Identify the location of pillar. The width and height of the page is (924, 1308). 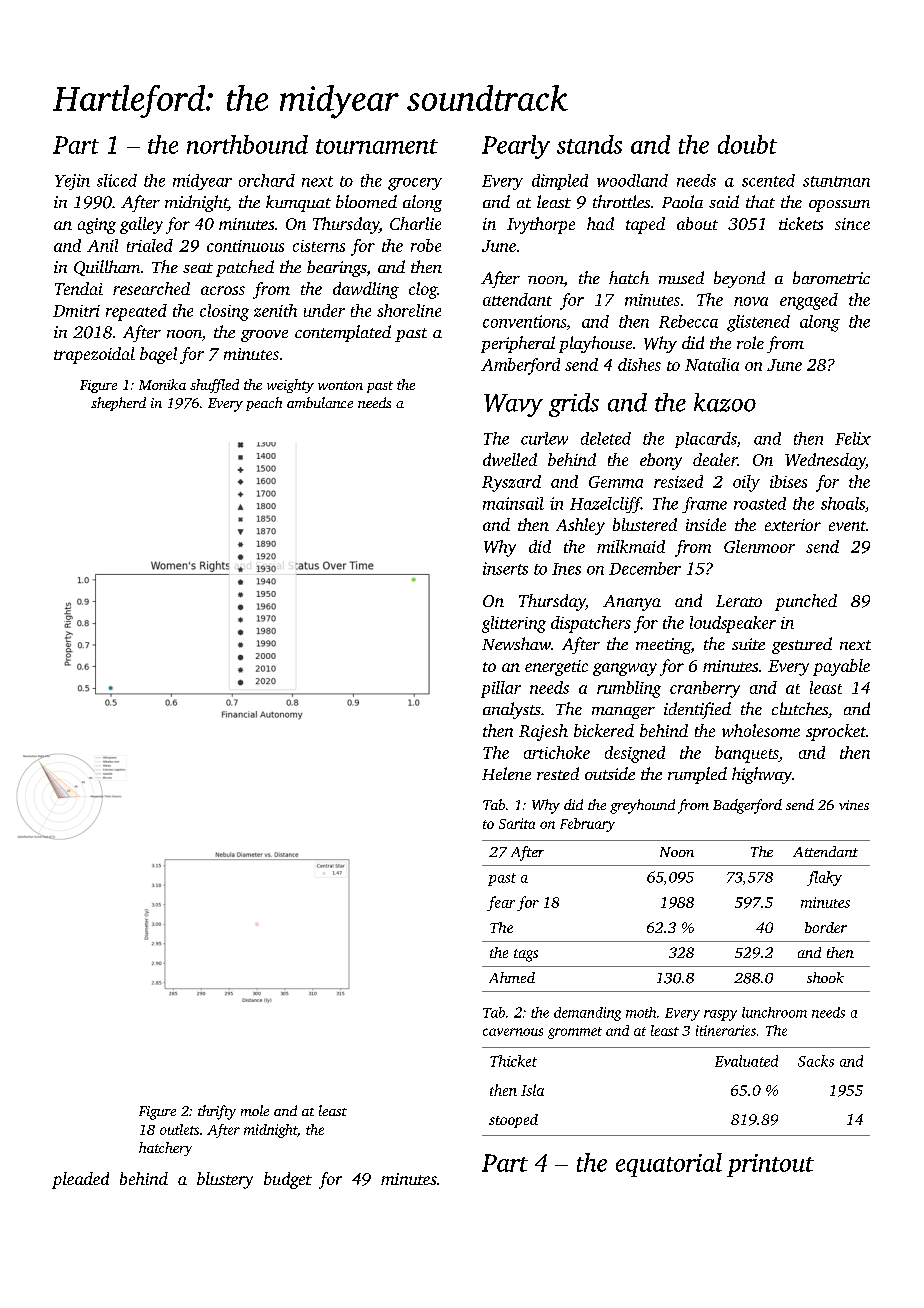
(501, 689).
